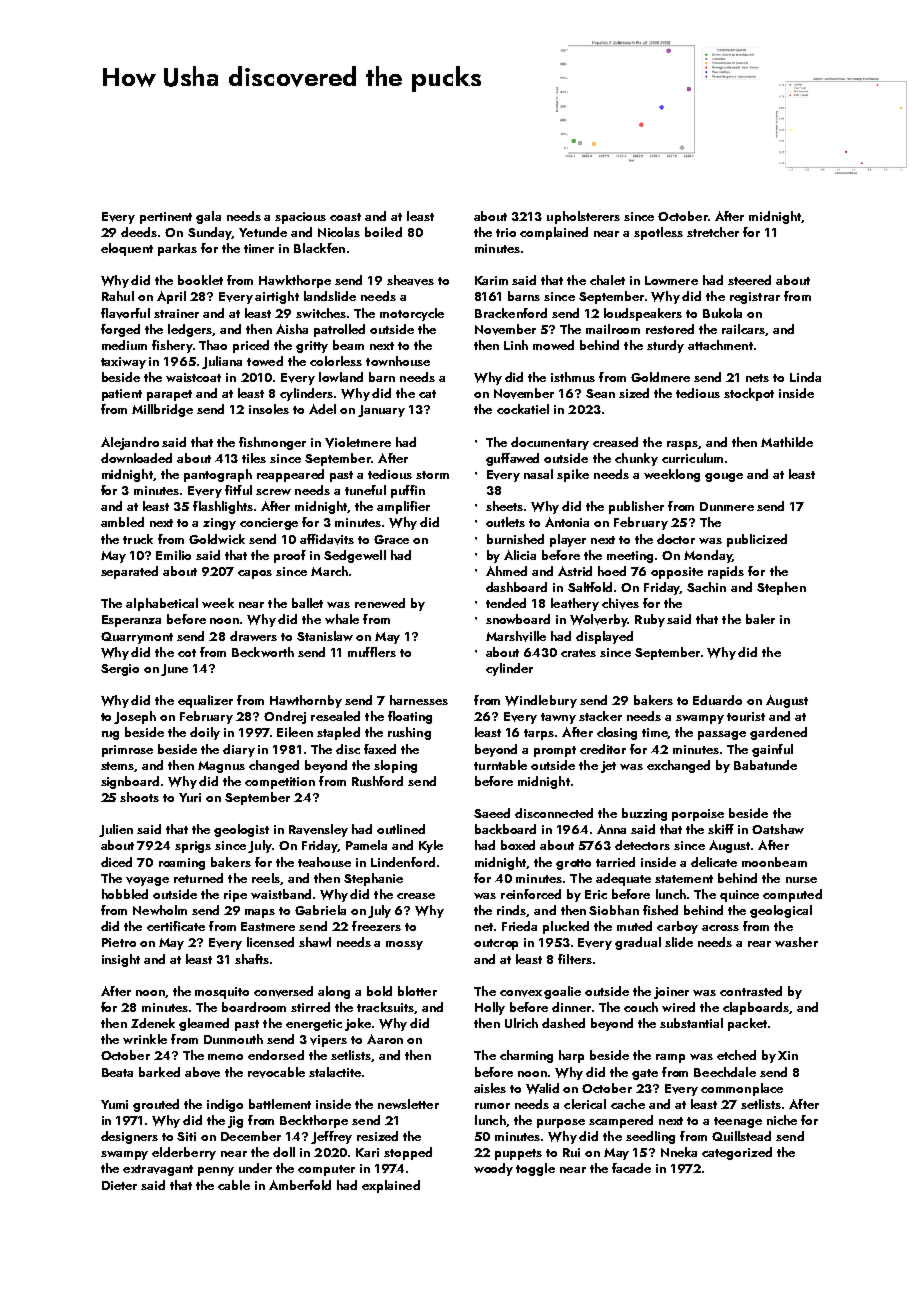 The width and height of the image is (924, 1308). What do you see at coordinates (205, 733) in the image?
I see `doily` at bounding box center [205, 733].
